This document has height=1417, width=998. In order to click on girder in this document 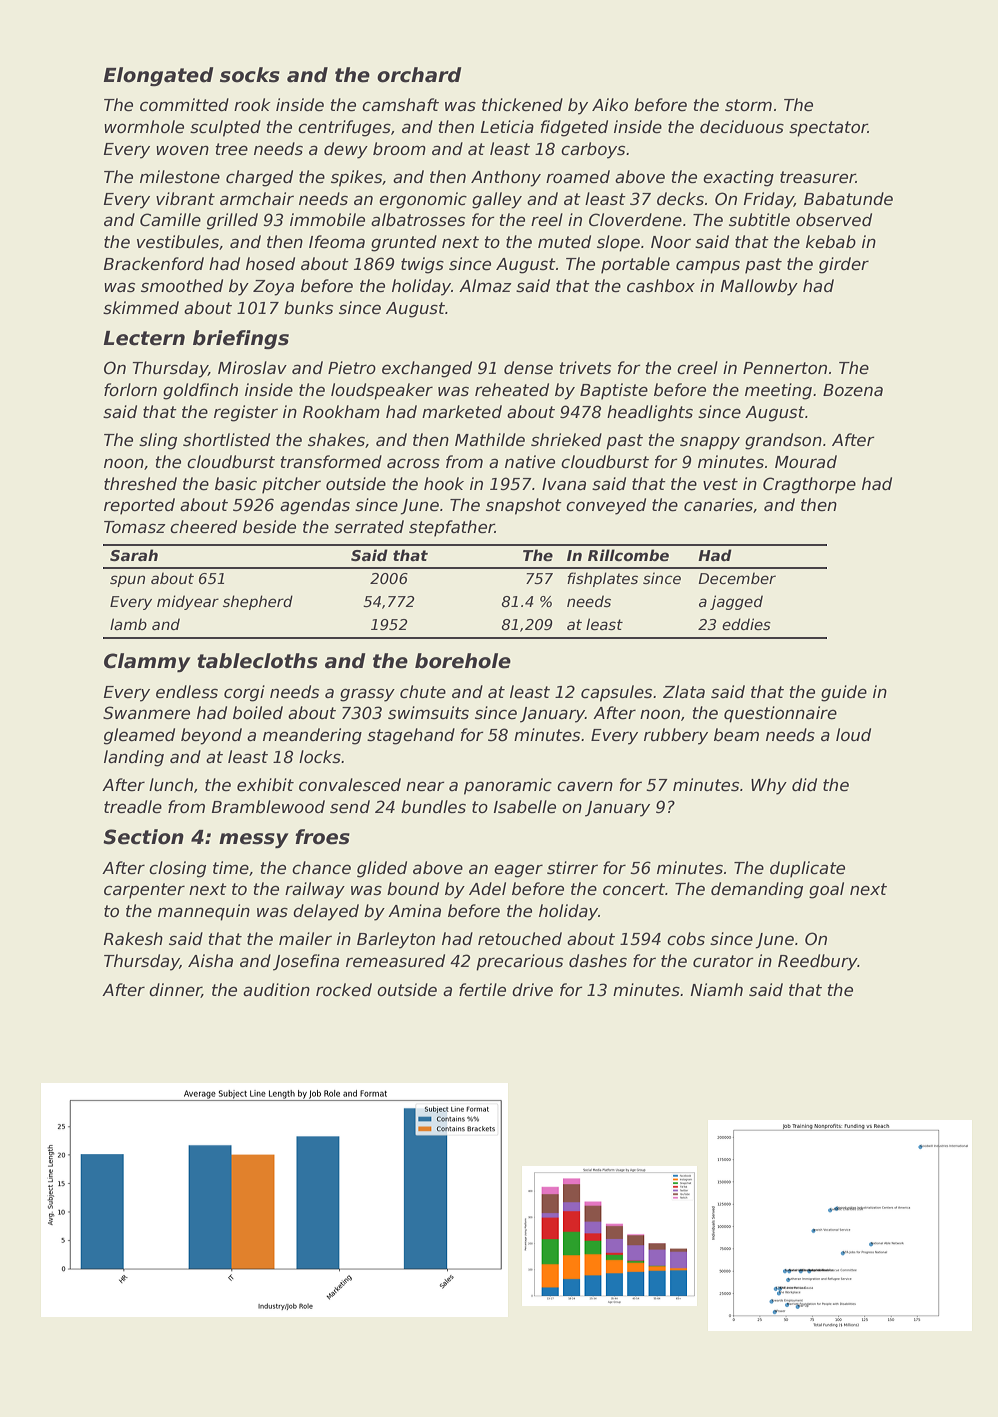, I will do `click(844, 265)`.
